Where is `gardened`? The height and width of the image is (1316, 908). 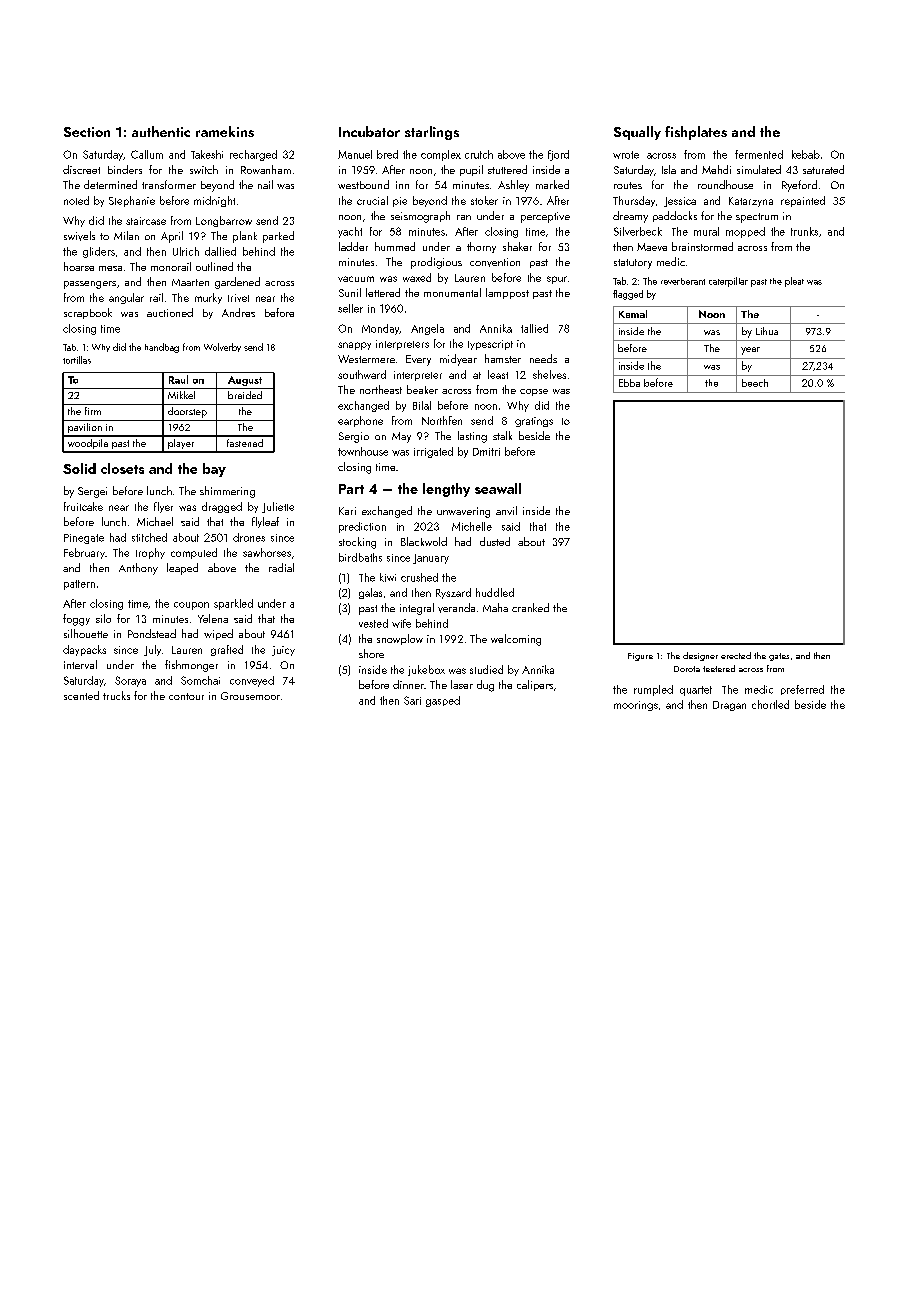 gardened is located at coordinates (237, 283).
